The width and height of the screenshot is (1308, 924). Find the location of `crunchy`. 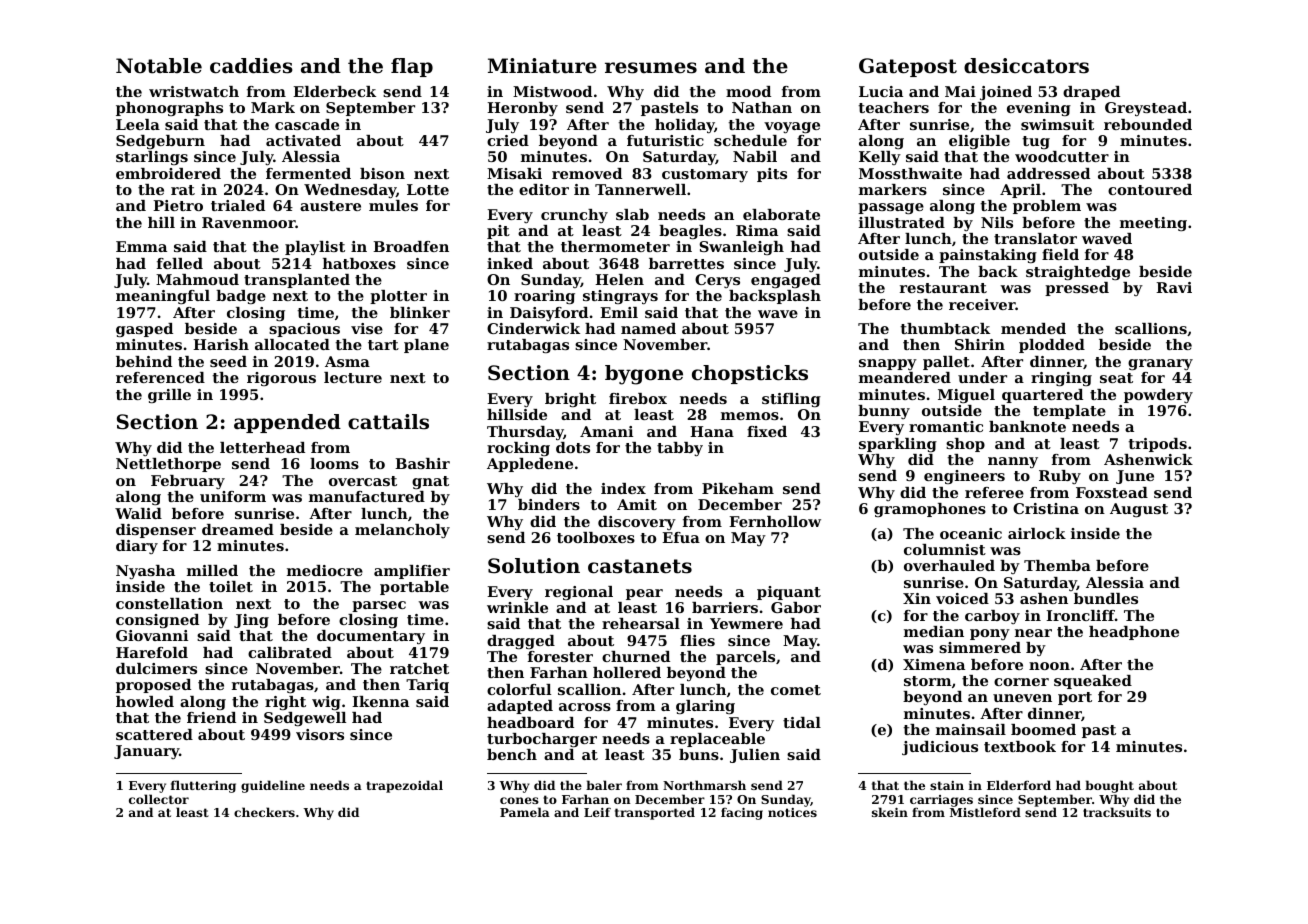

crunchy is located at coordinates (574, 216).
